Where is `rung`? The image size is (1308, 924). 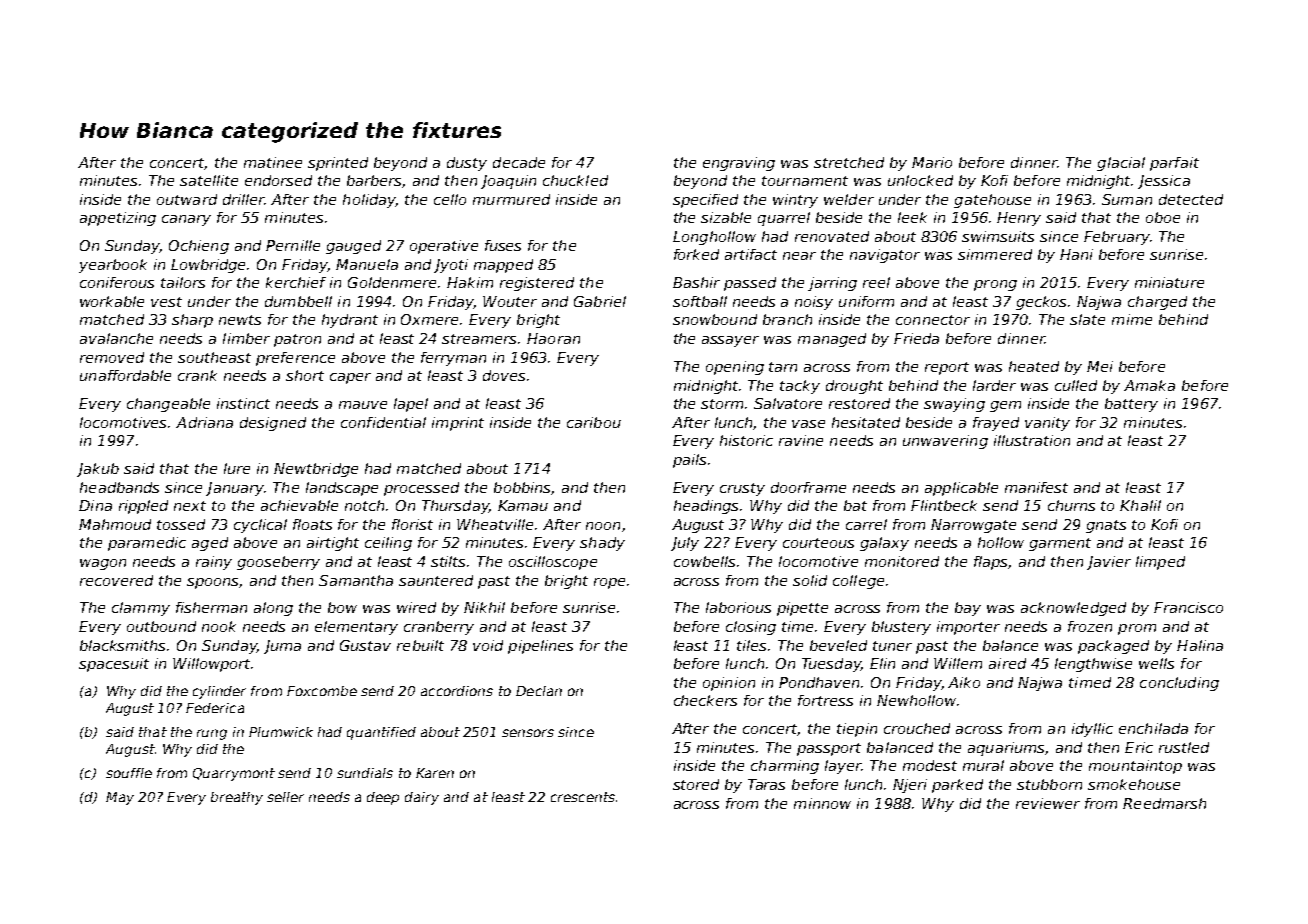
rung is located at coordinates (212, 734).
